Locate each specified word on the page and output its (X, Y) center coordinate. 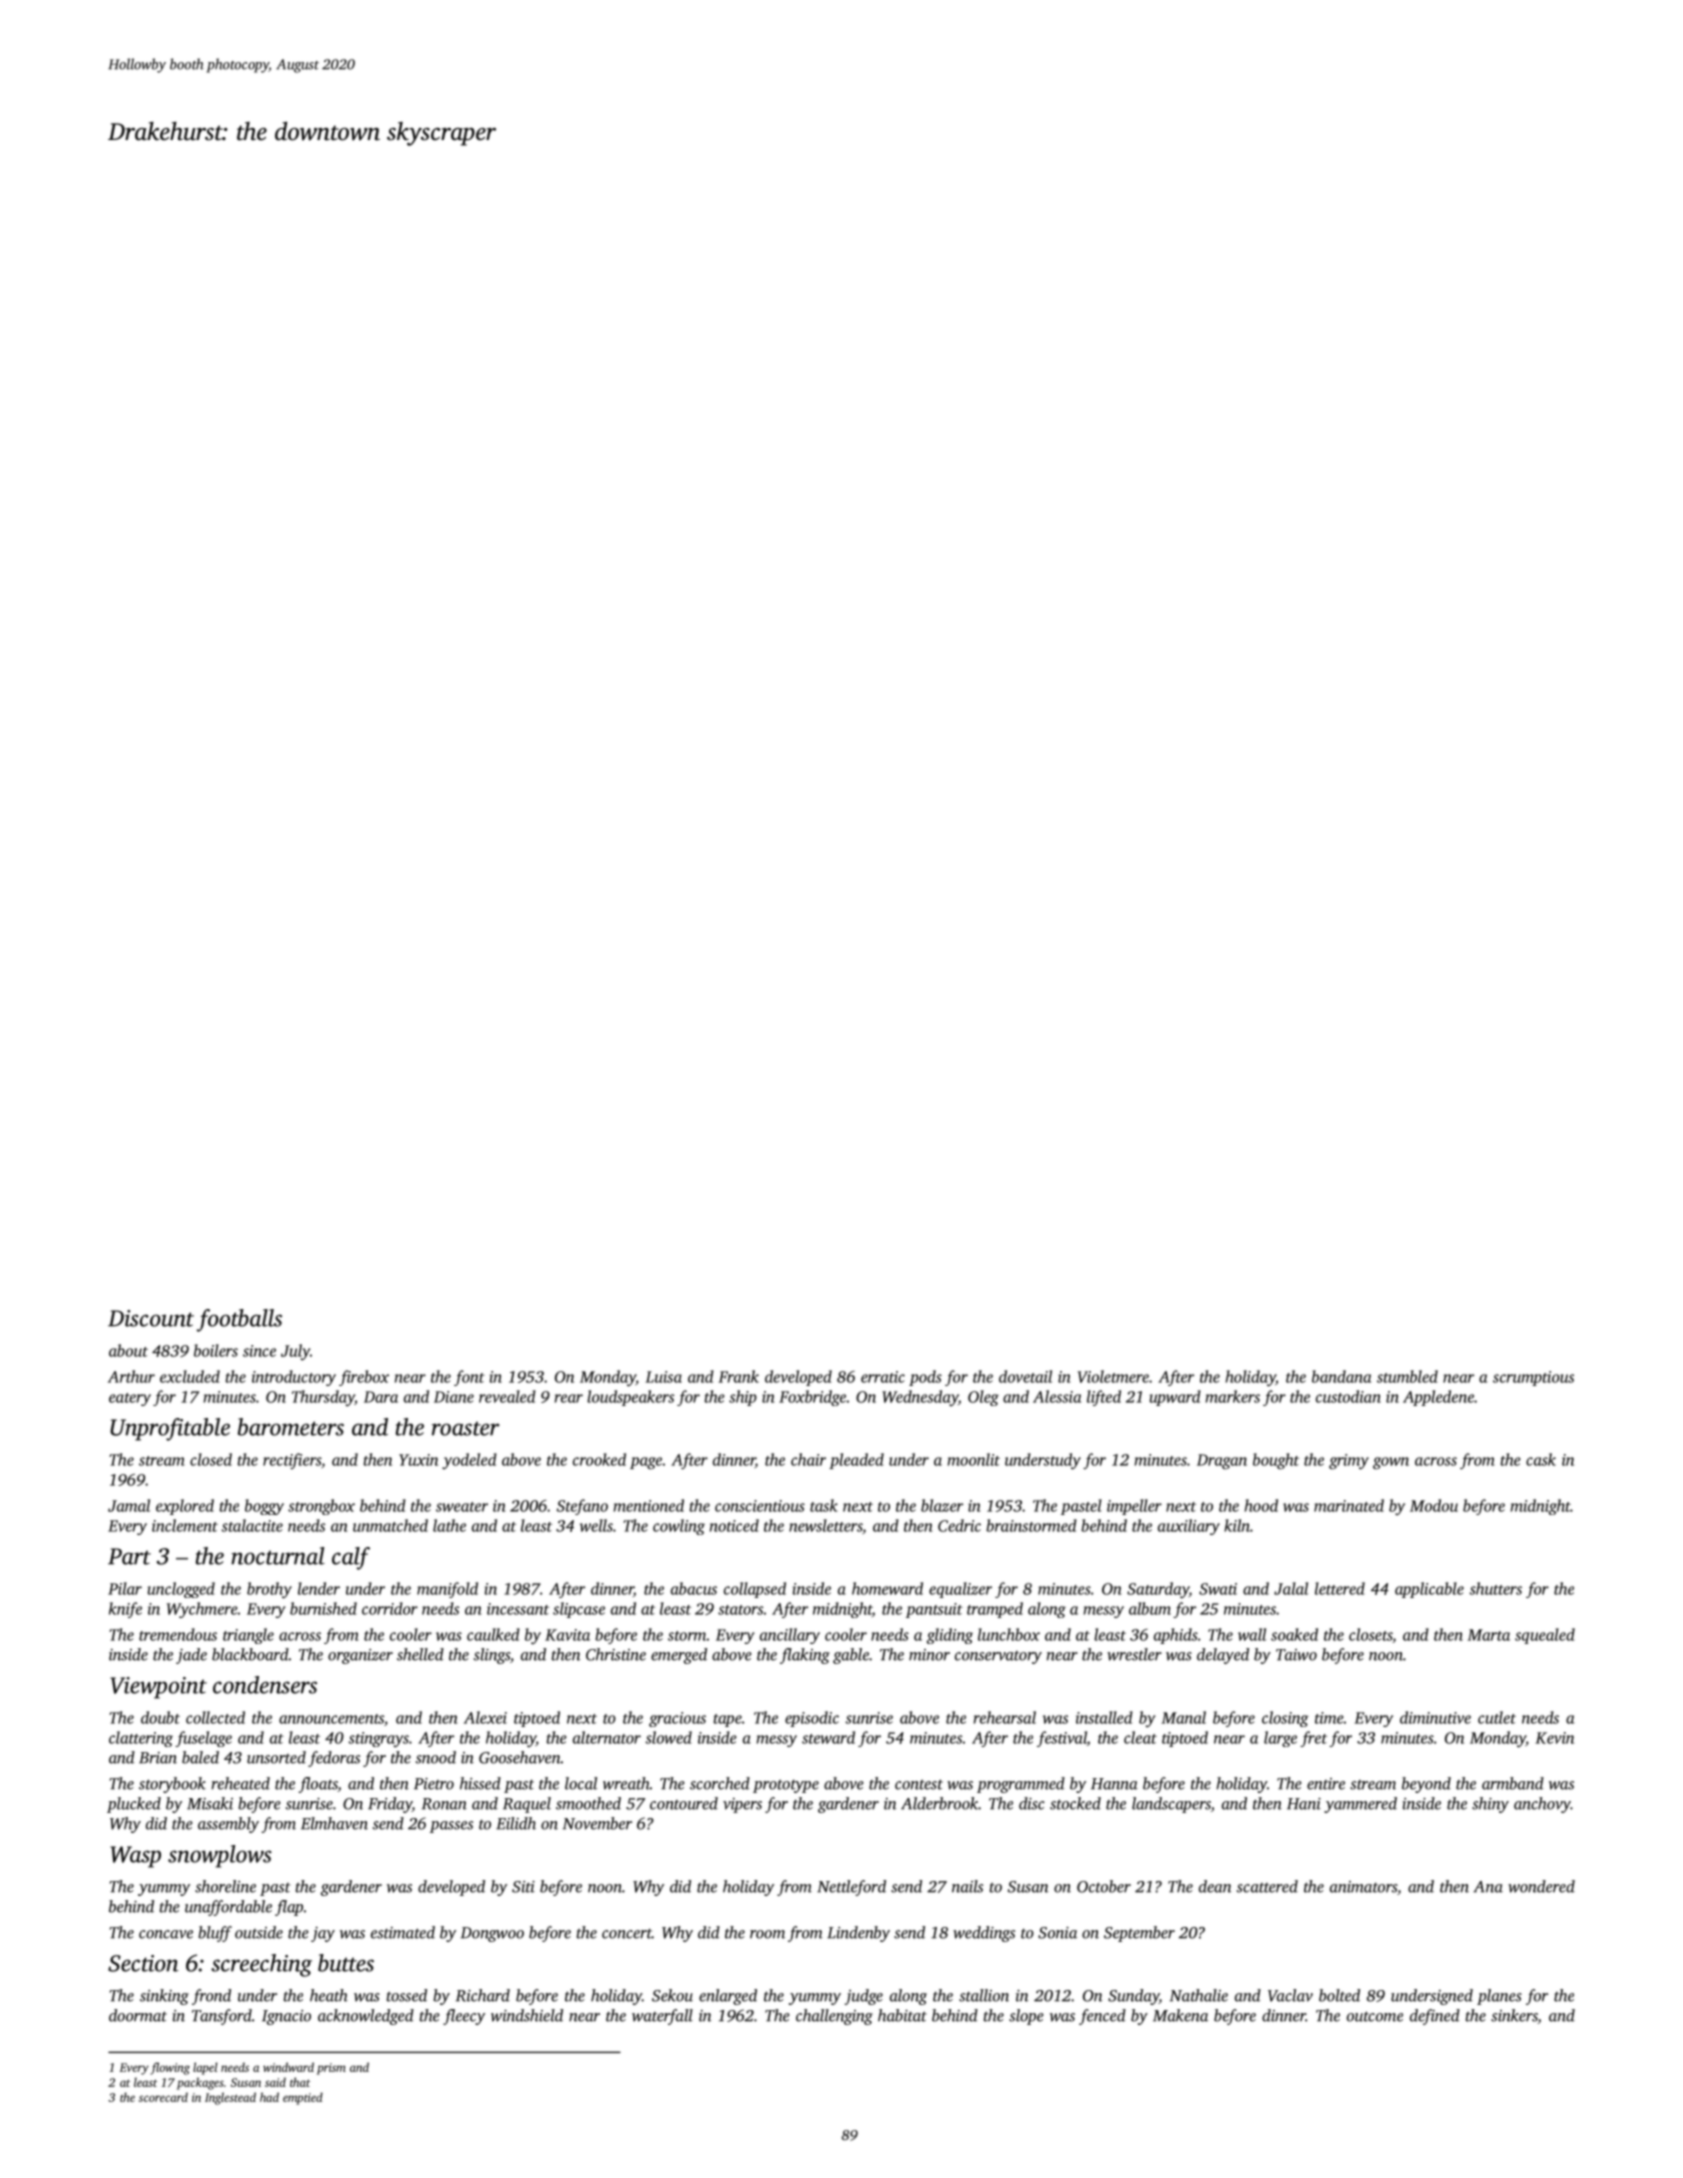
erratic (883, 1377)
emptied (303, 2098)
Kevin (1554, 1738)
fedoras (334, 1759)
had (269, 2097)
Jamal (129, 1505)
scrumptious (1533, 1378)
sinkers (1514, 2016)
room (767, 1934)
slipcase (579, 1610)
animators (1363, 1887)
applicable (1429, 1590)
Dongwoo (492, 1934)
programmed (1021, 1785)
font (469, 1378)
